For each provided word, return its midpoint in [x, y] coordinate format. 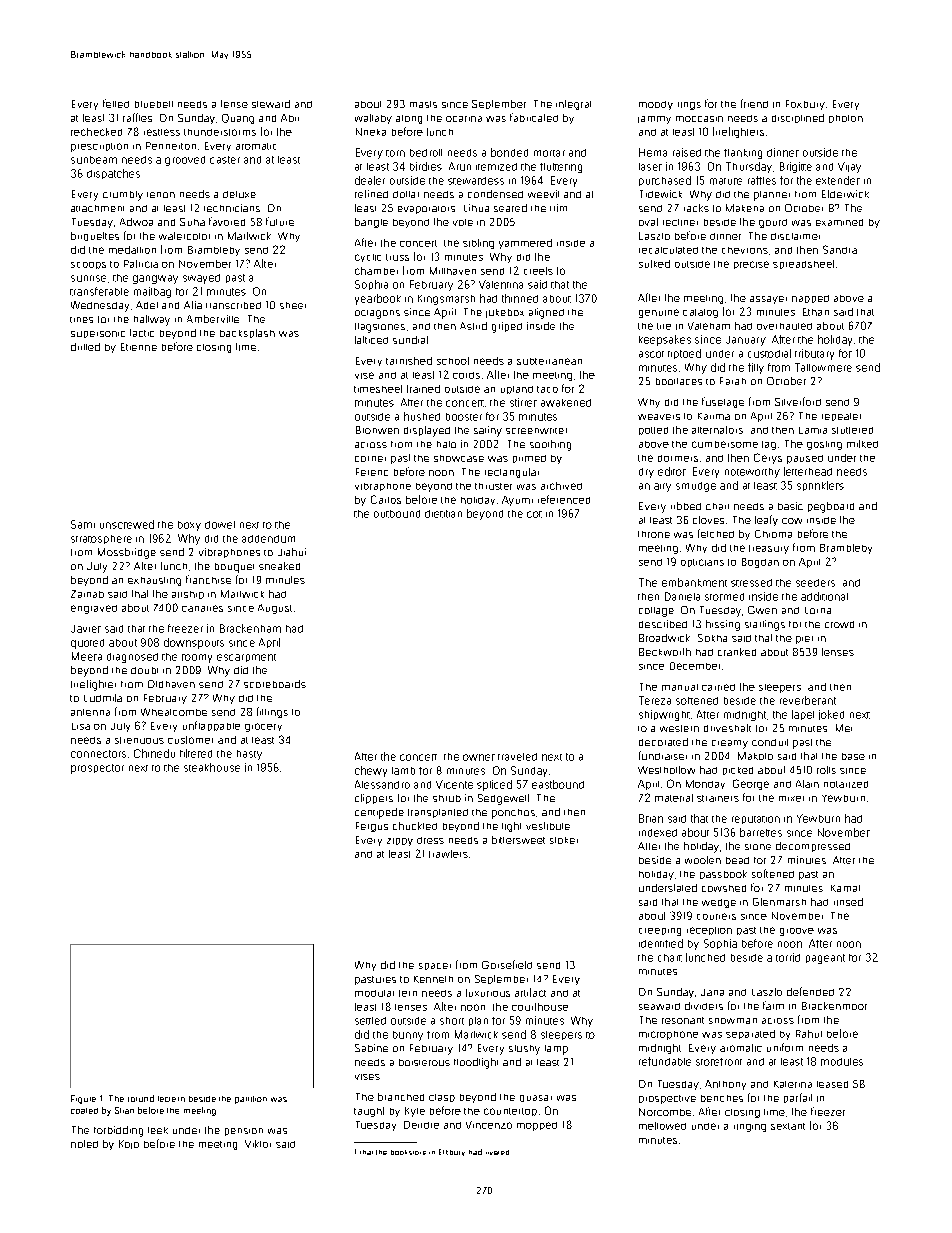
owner [479, 757]
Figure [83, 1099]
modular [374, 993]
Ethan [816, 312]
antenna [90, 712]
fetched [716, 533]
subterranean [549, 361]
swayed [201, 279]
